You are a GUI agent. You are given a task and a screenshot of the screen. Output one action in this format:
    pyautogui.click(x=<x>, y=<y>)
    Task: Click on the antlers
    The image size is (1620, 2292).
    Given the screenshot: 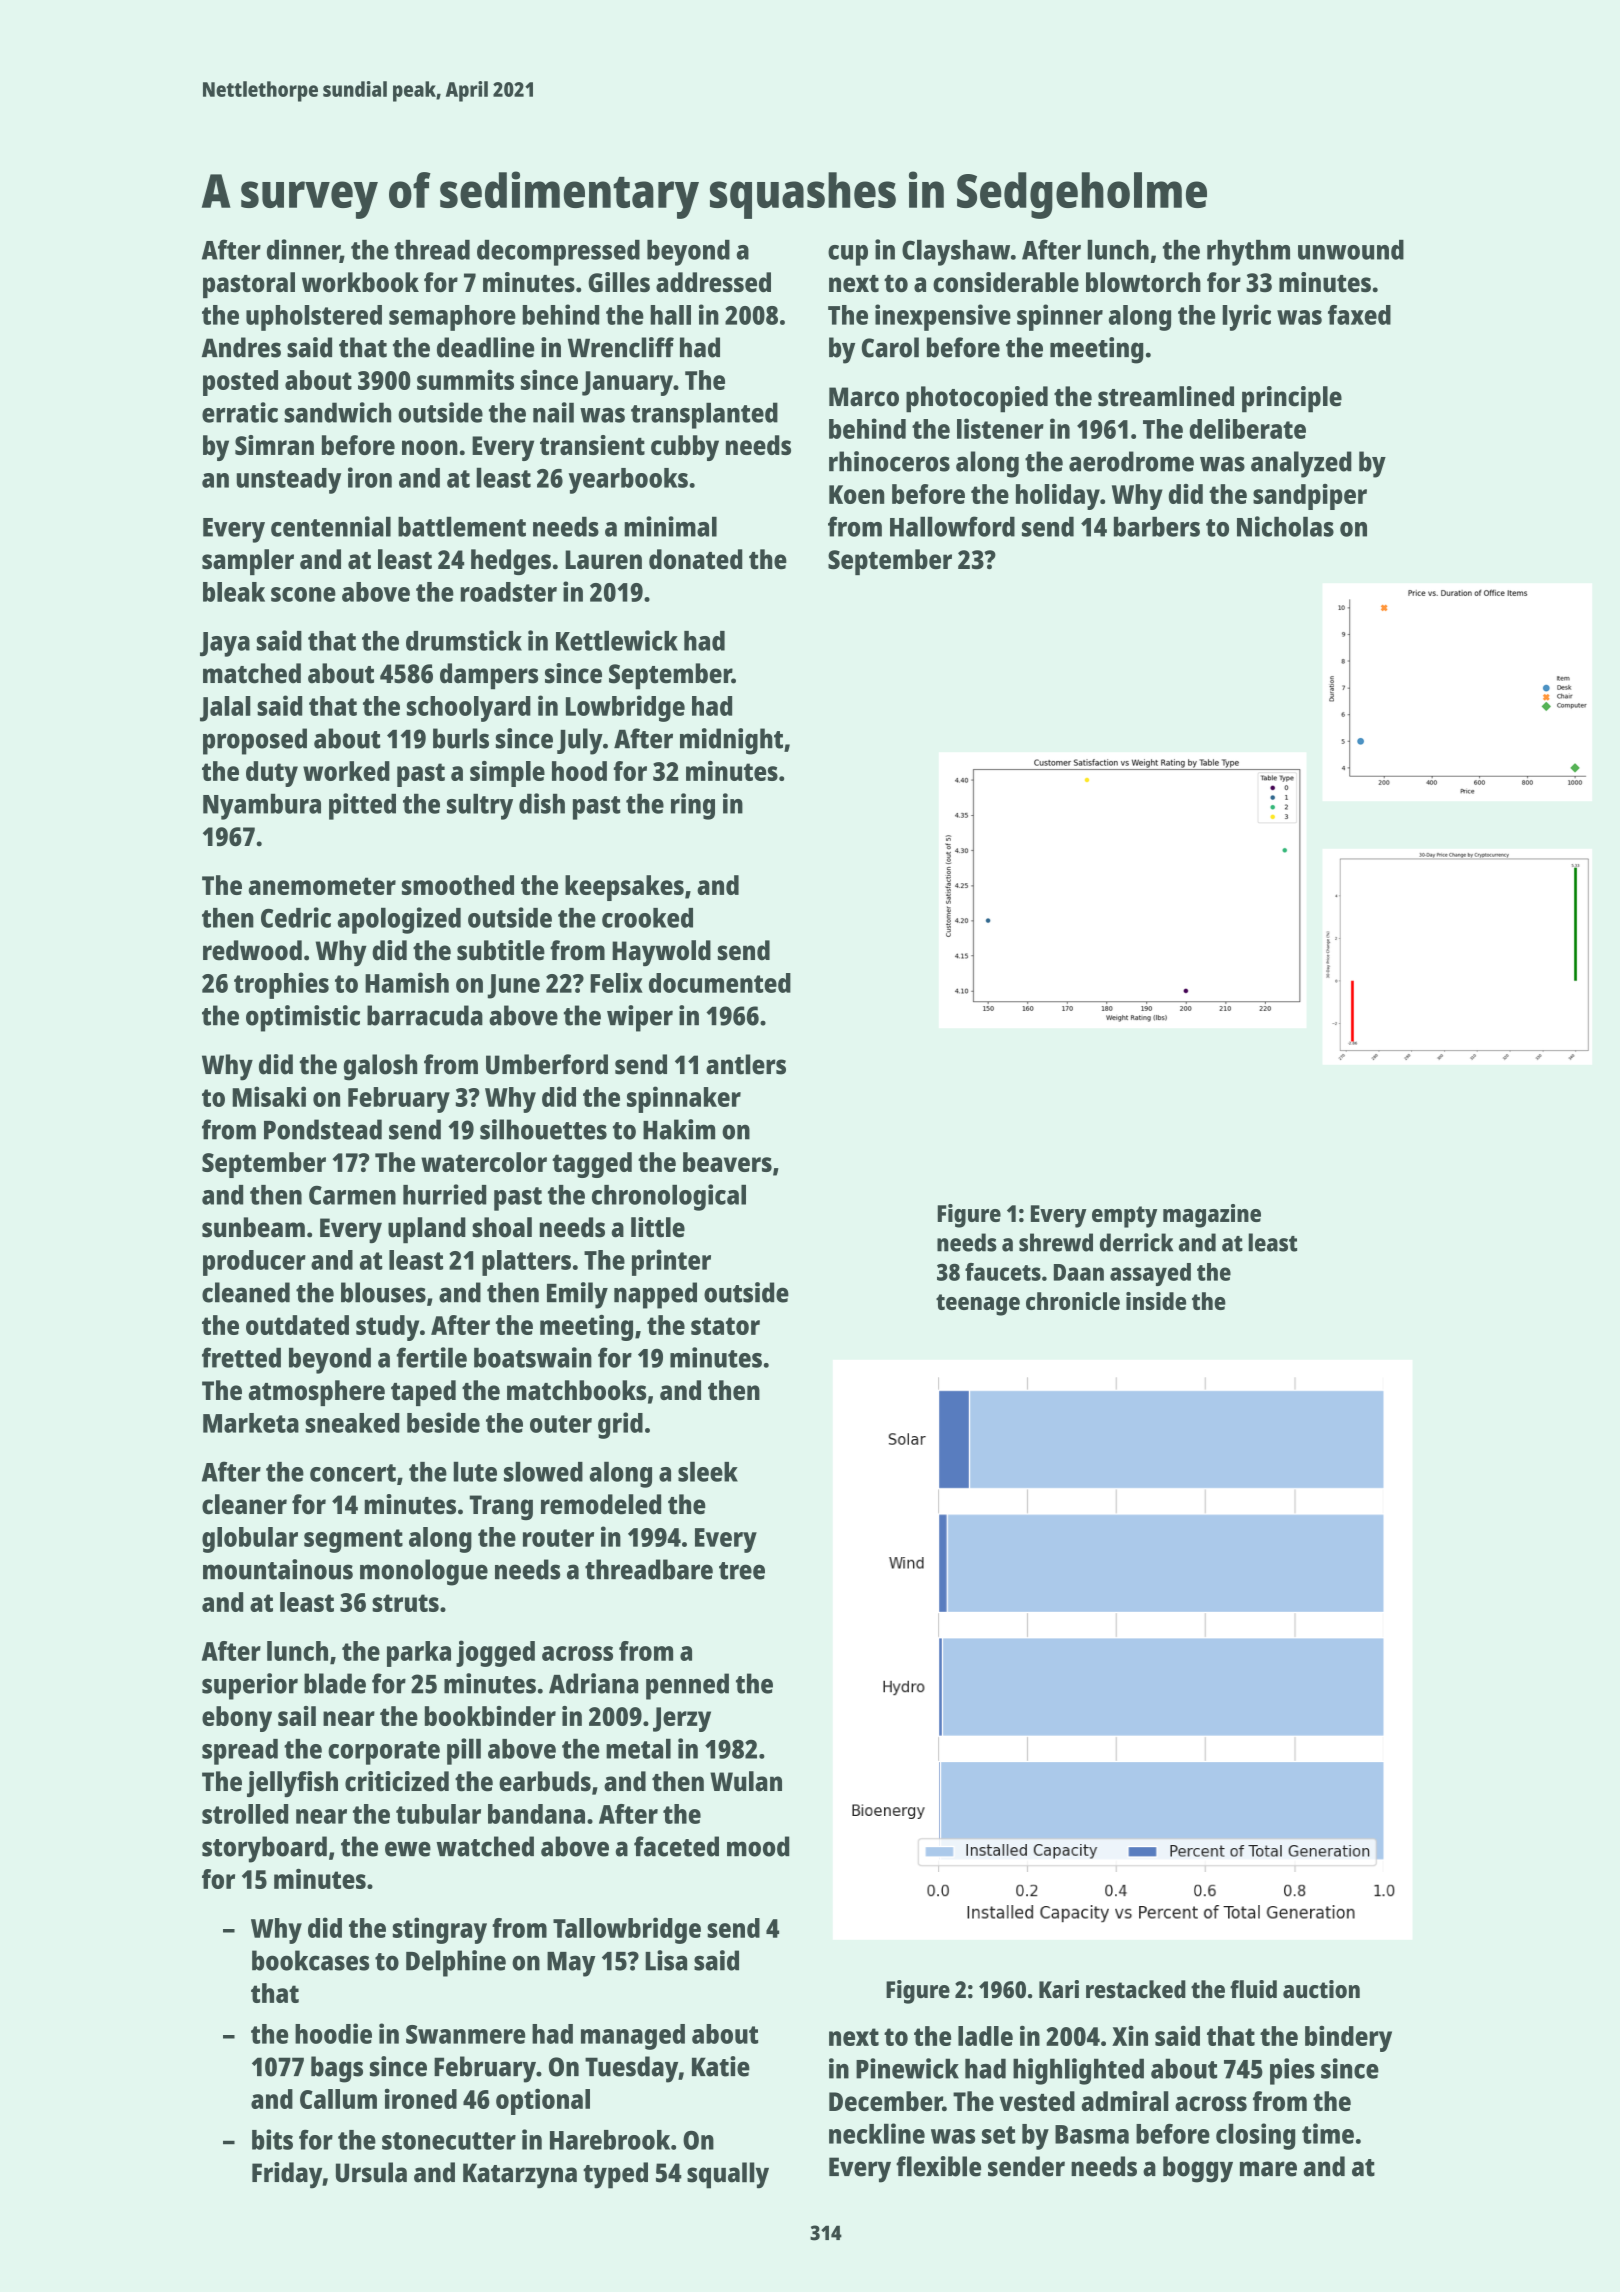 What is the action you would take?
    pyautogui.click(x=746, y=1064)
